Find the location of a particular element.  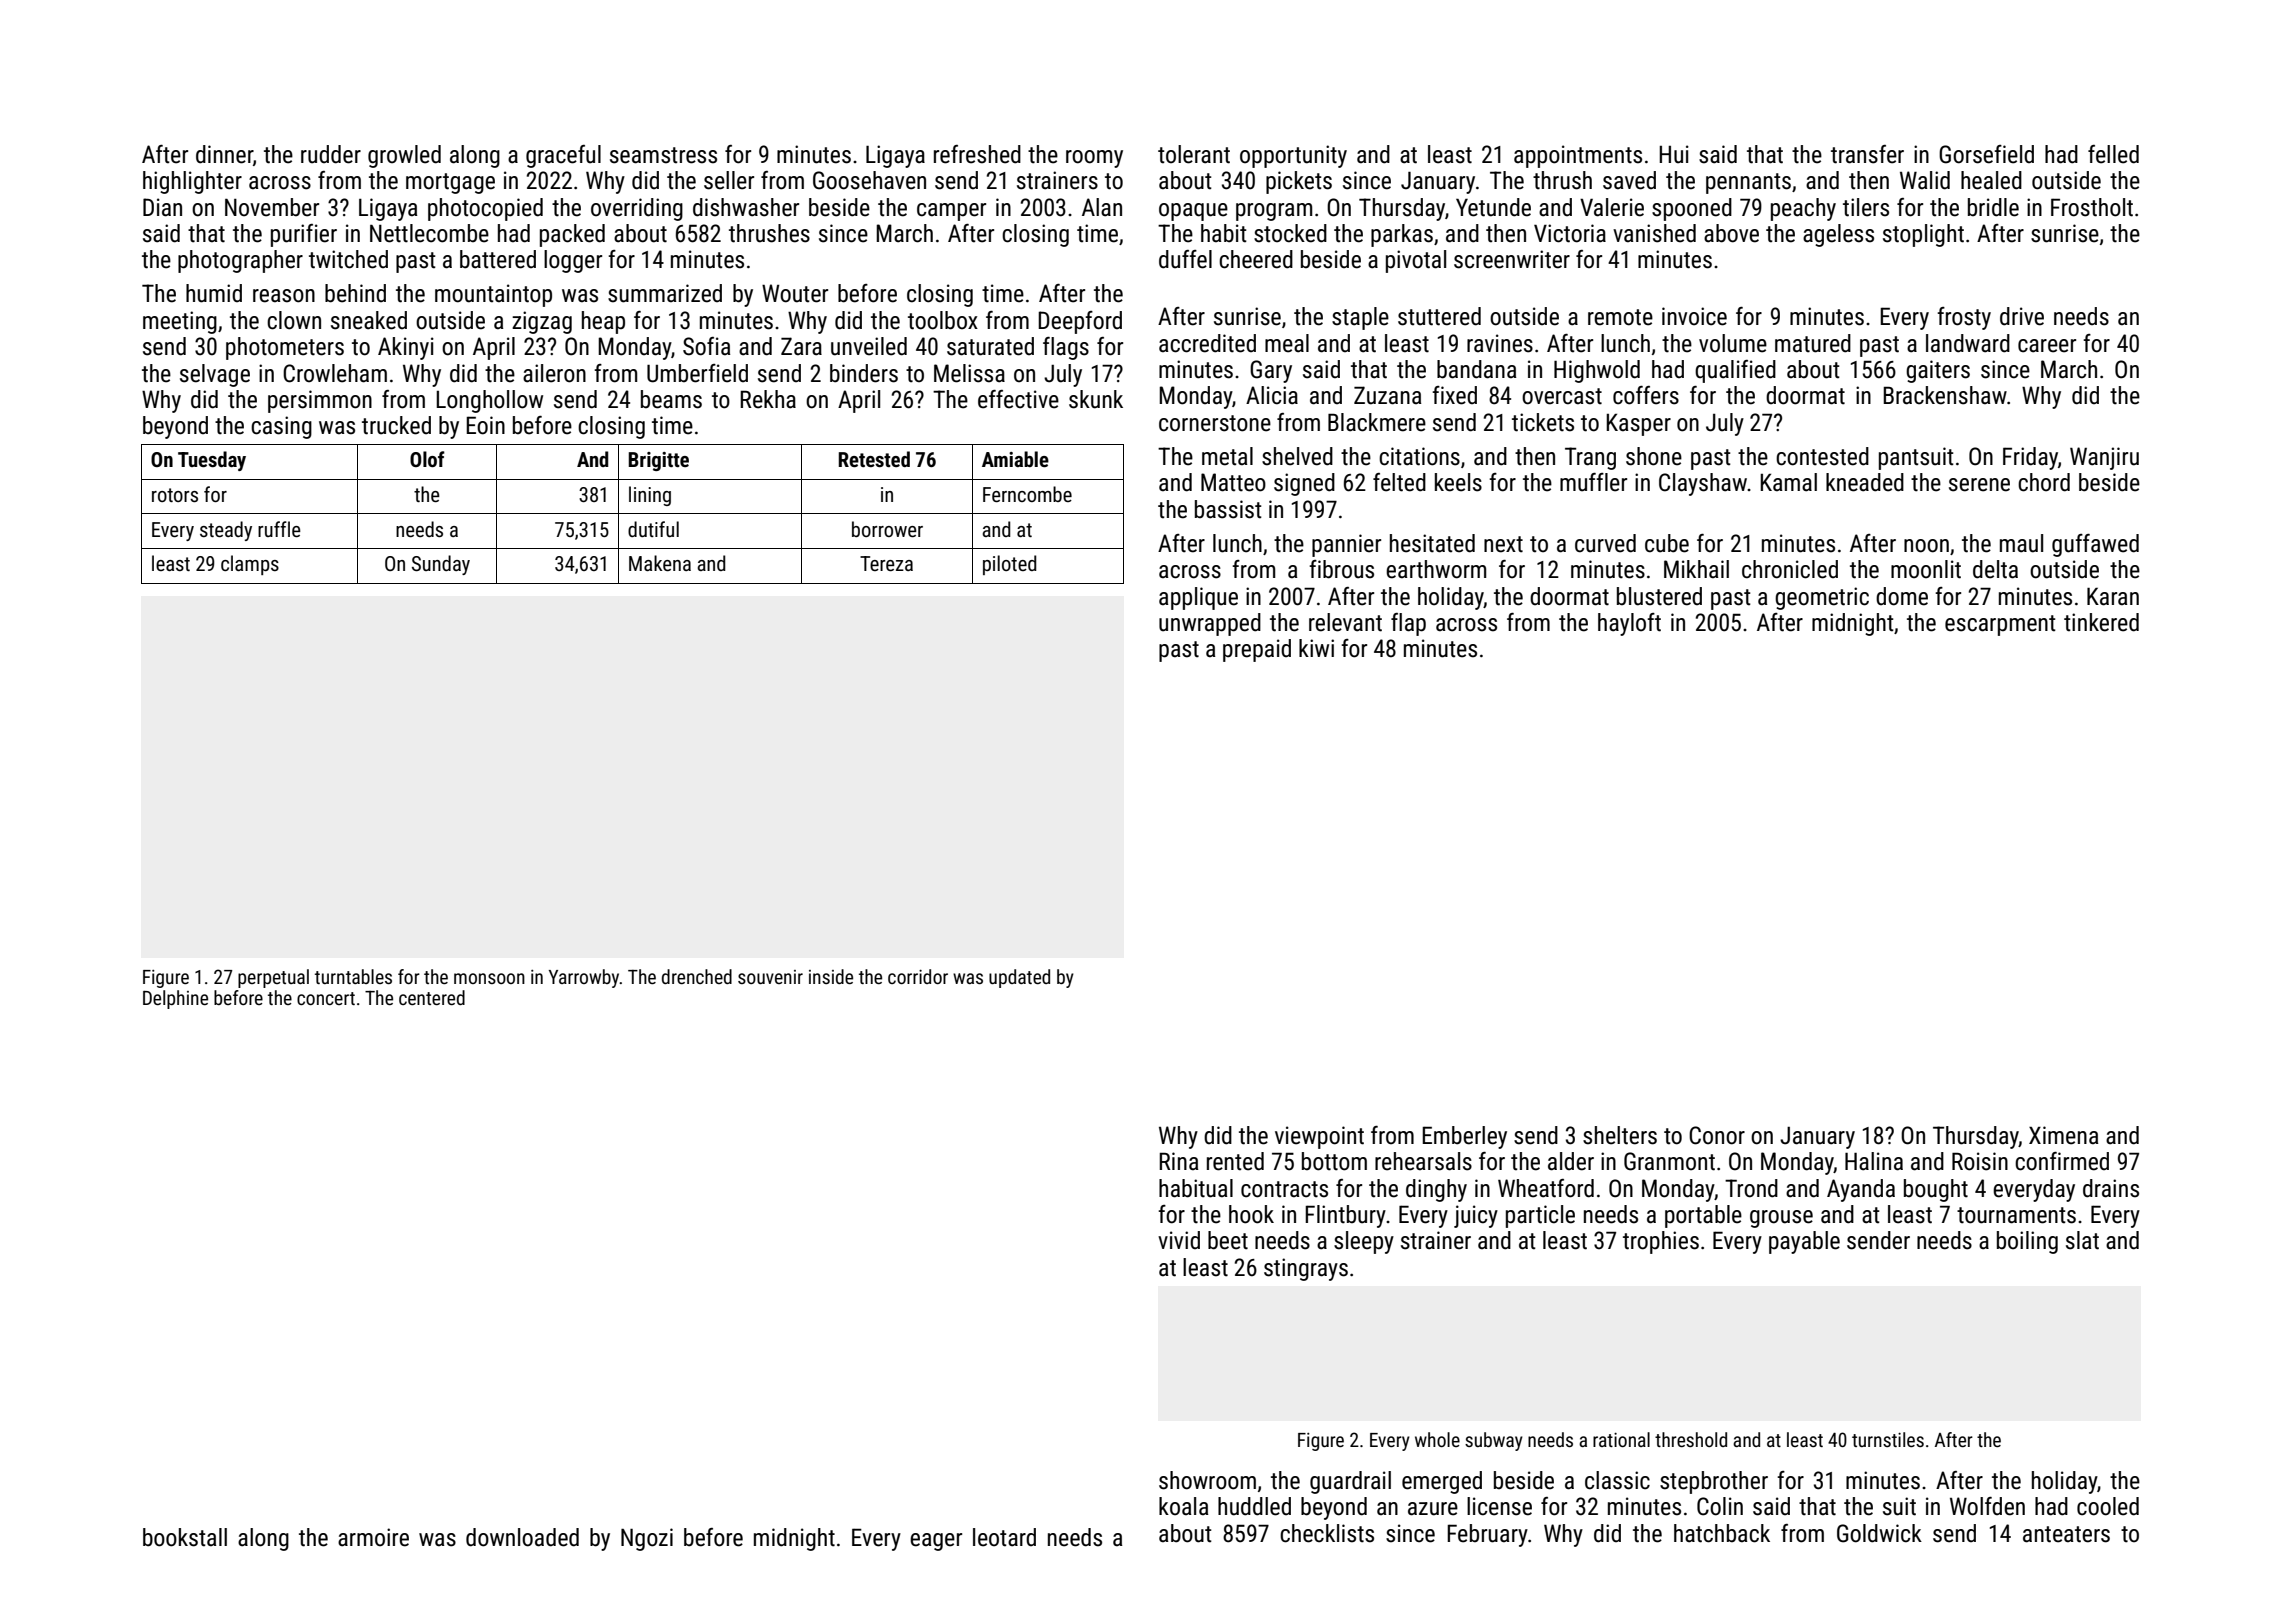

Delphine is located at coordinates (175, 999).
